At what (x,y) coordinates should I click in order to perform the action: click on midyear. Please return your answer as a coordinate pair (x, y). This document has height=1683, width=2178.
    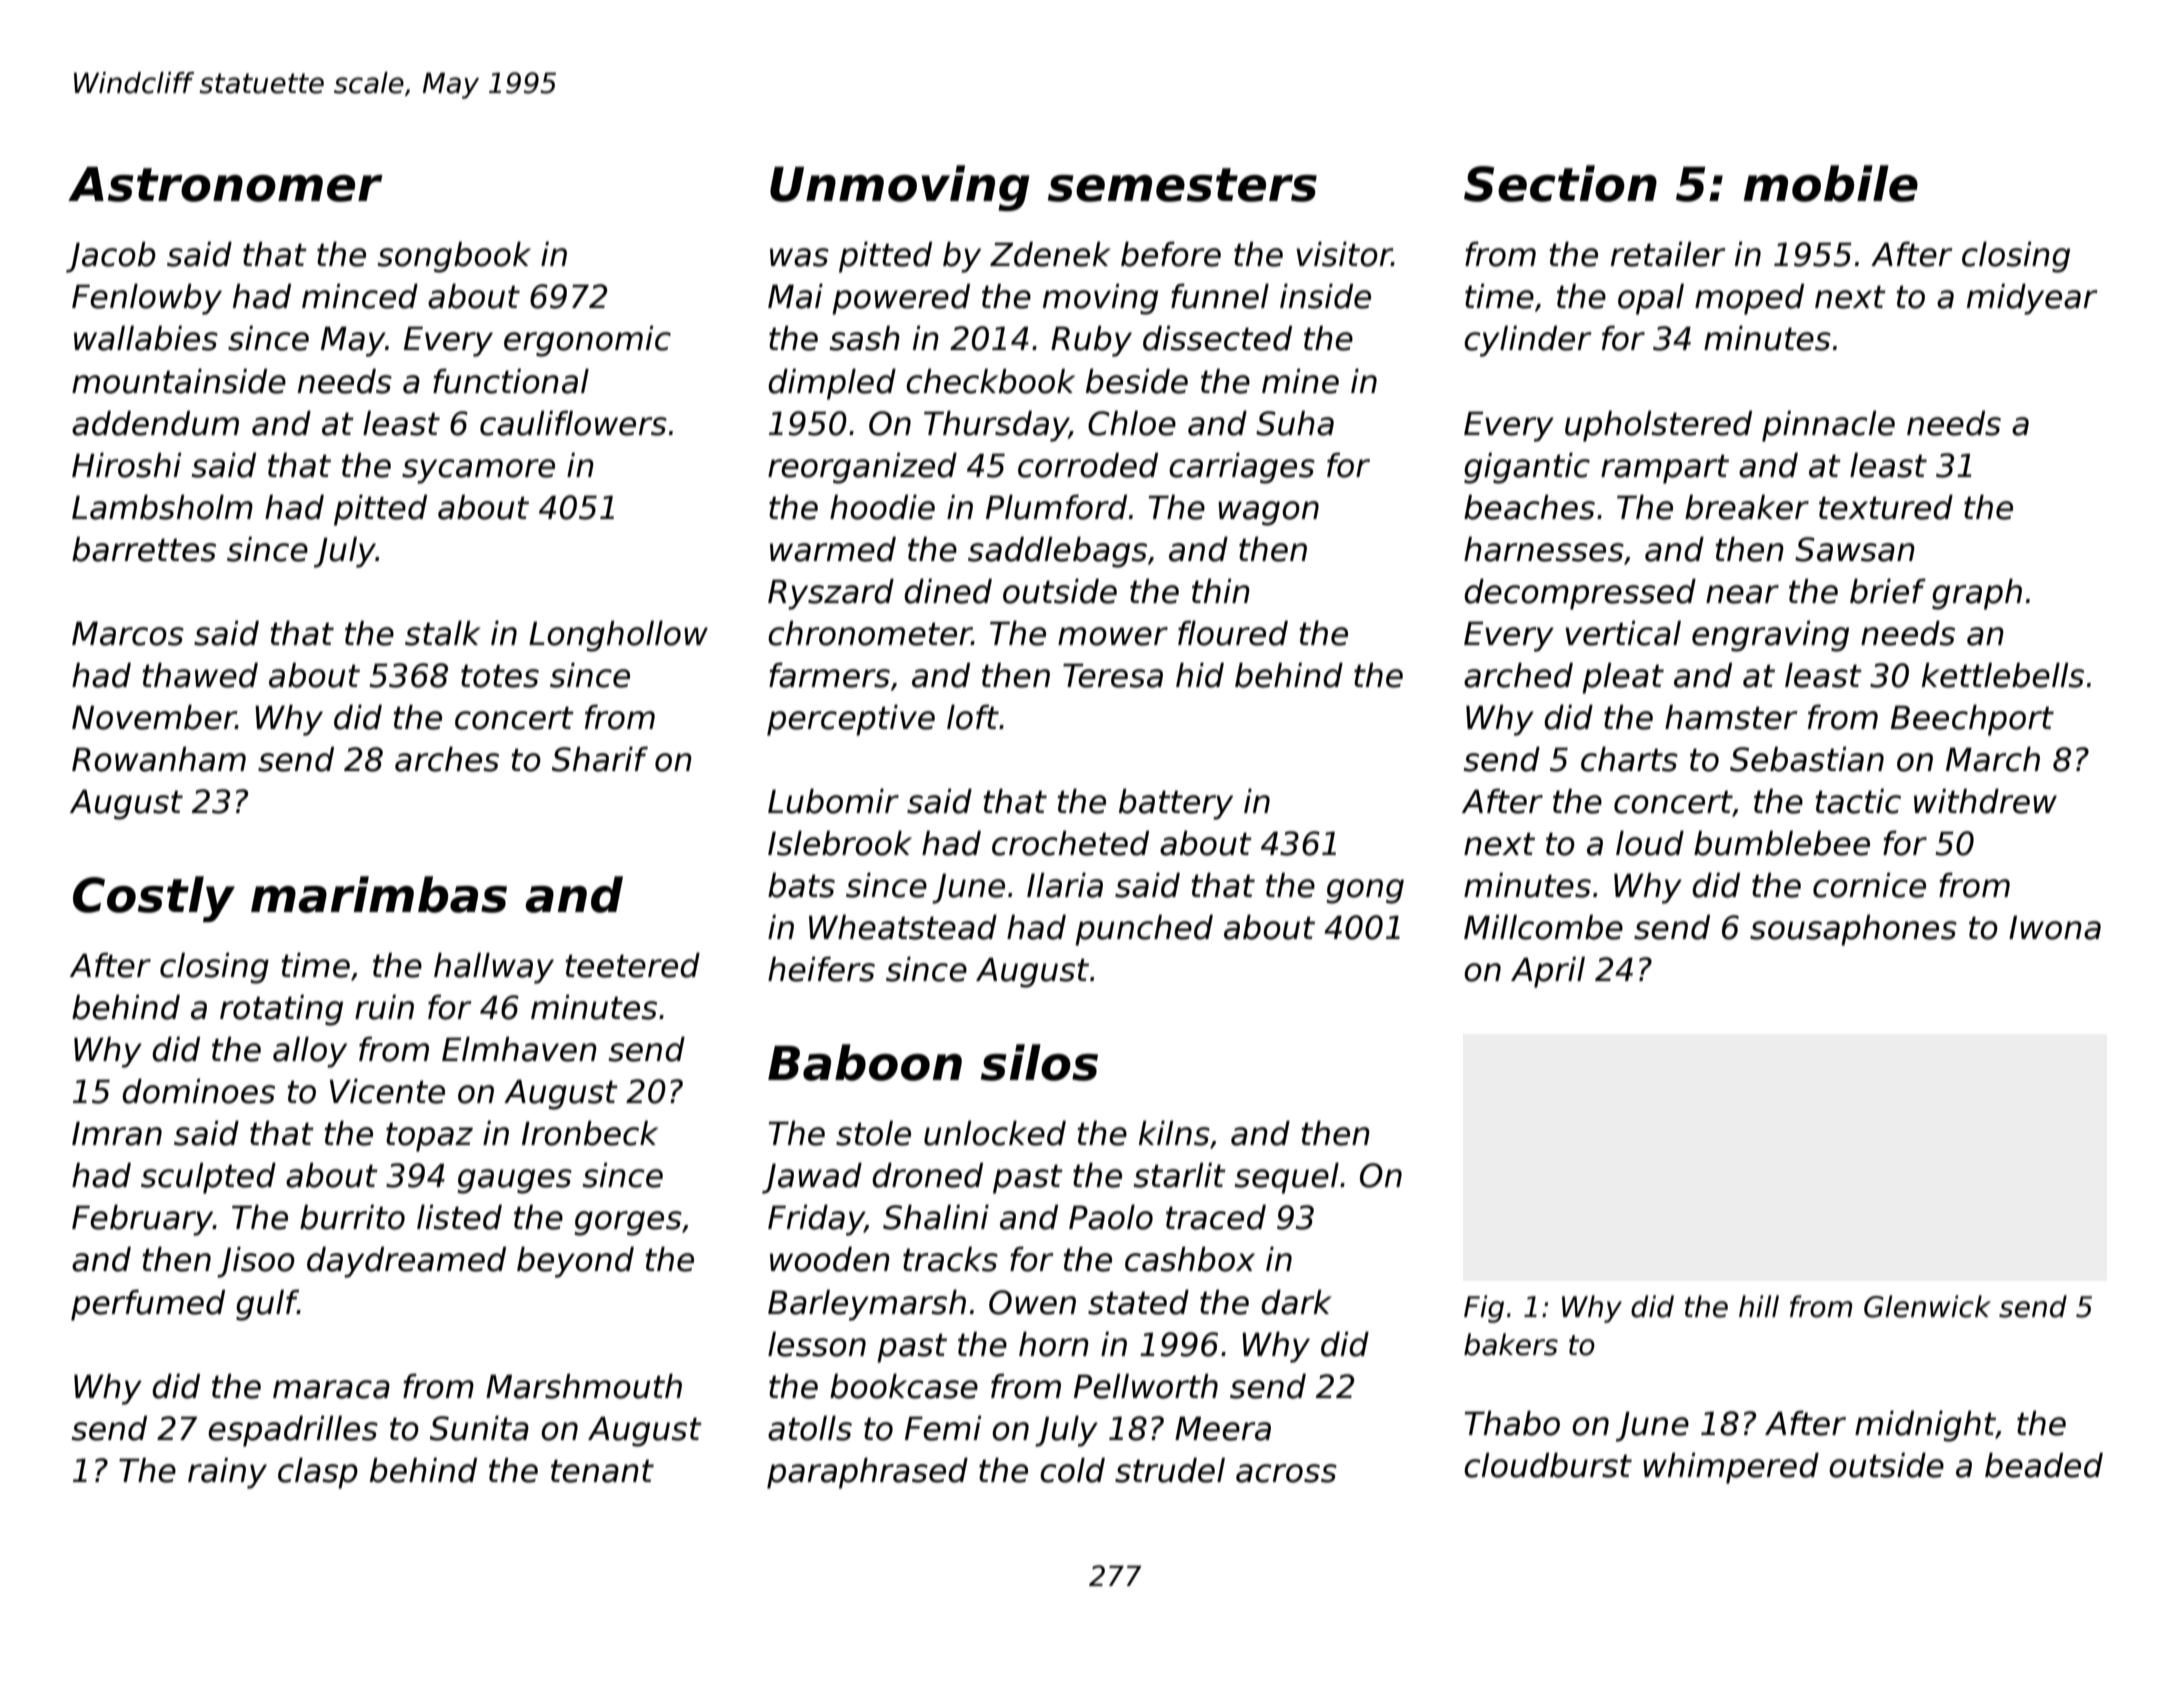
    Looking at the image, I should click on (2032, 299).
